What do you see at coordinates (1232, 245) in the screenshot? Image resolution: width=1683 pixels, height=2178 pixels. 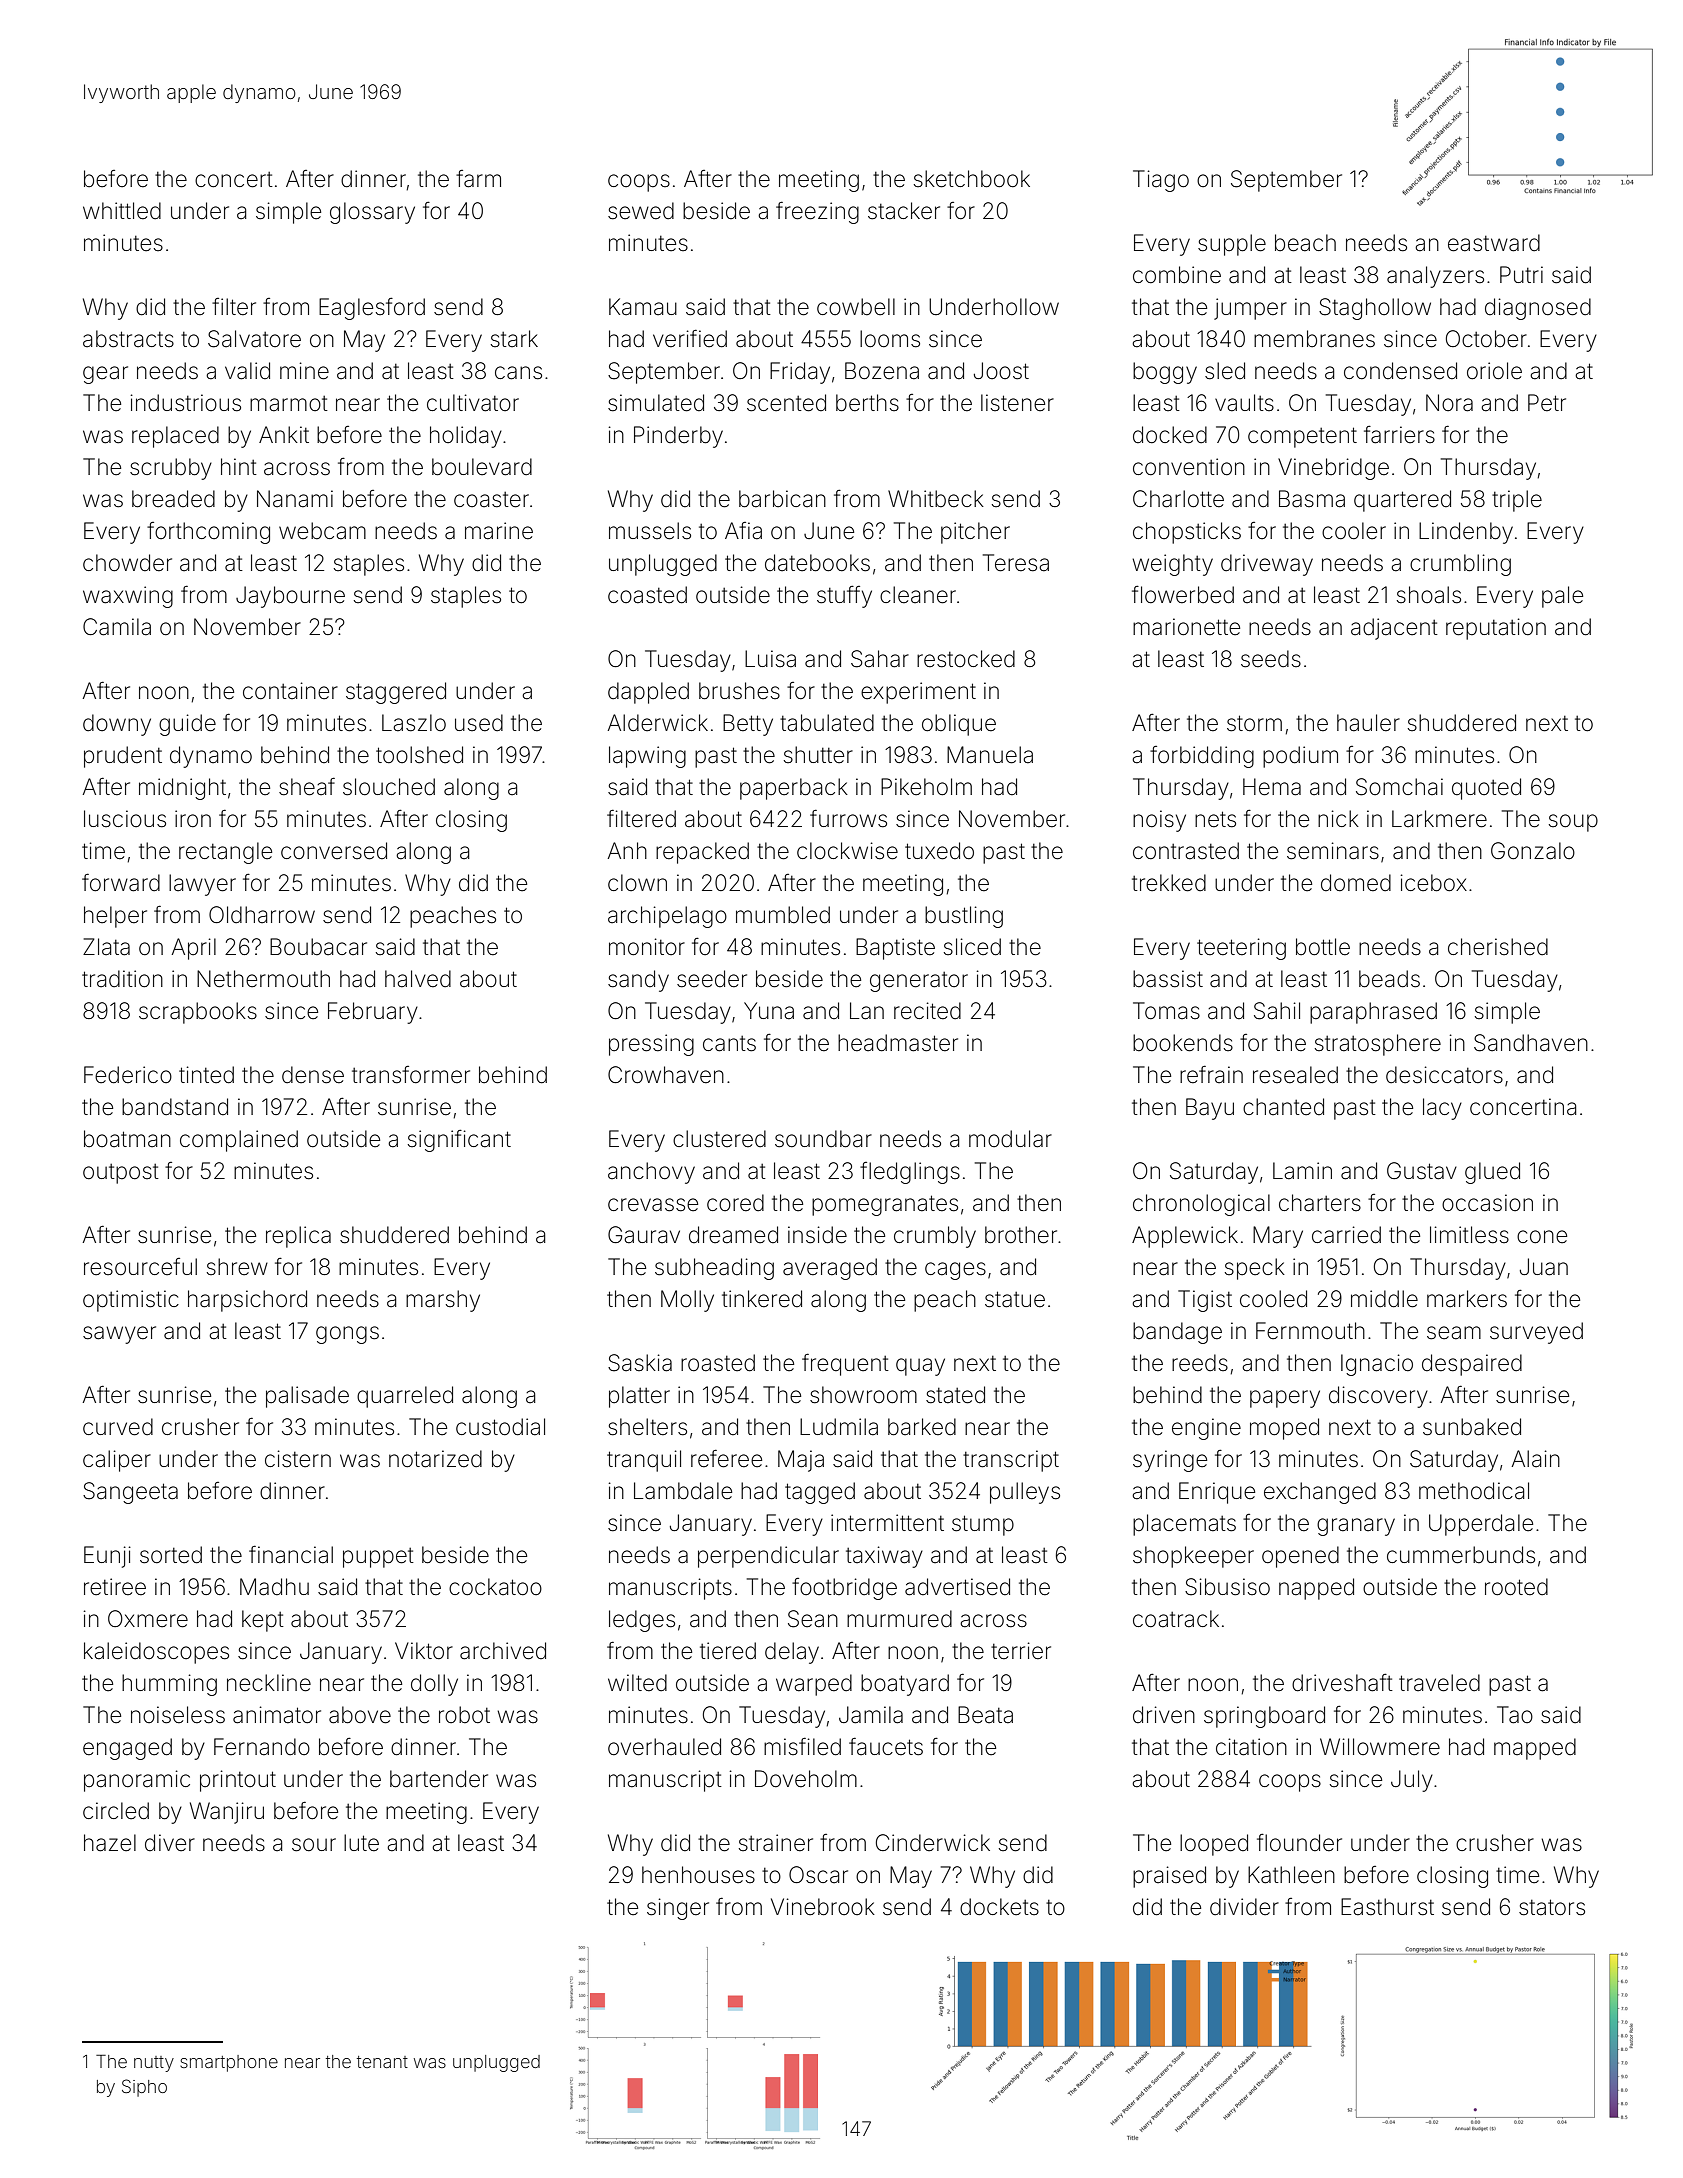 I see `supple` at bounding box center [1232, 245].
